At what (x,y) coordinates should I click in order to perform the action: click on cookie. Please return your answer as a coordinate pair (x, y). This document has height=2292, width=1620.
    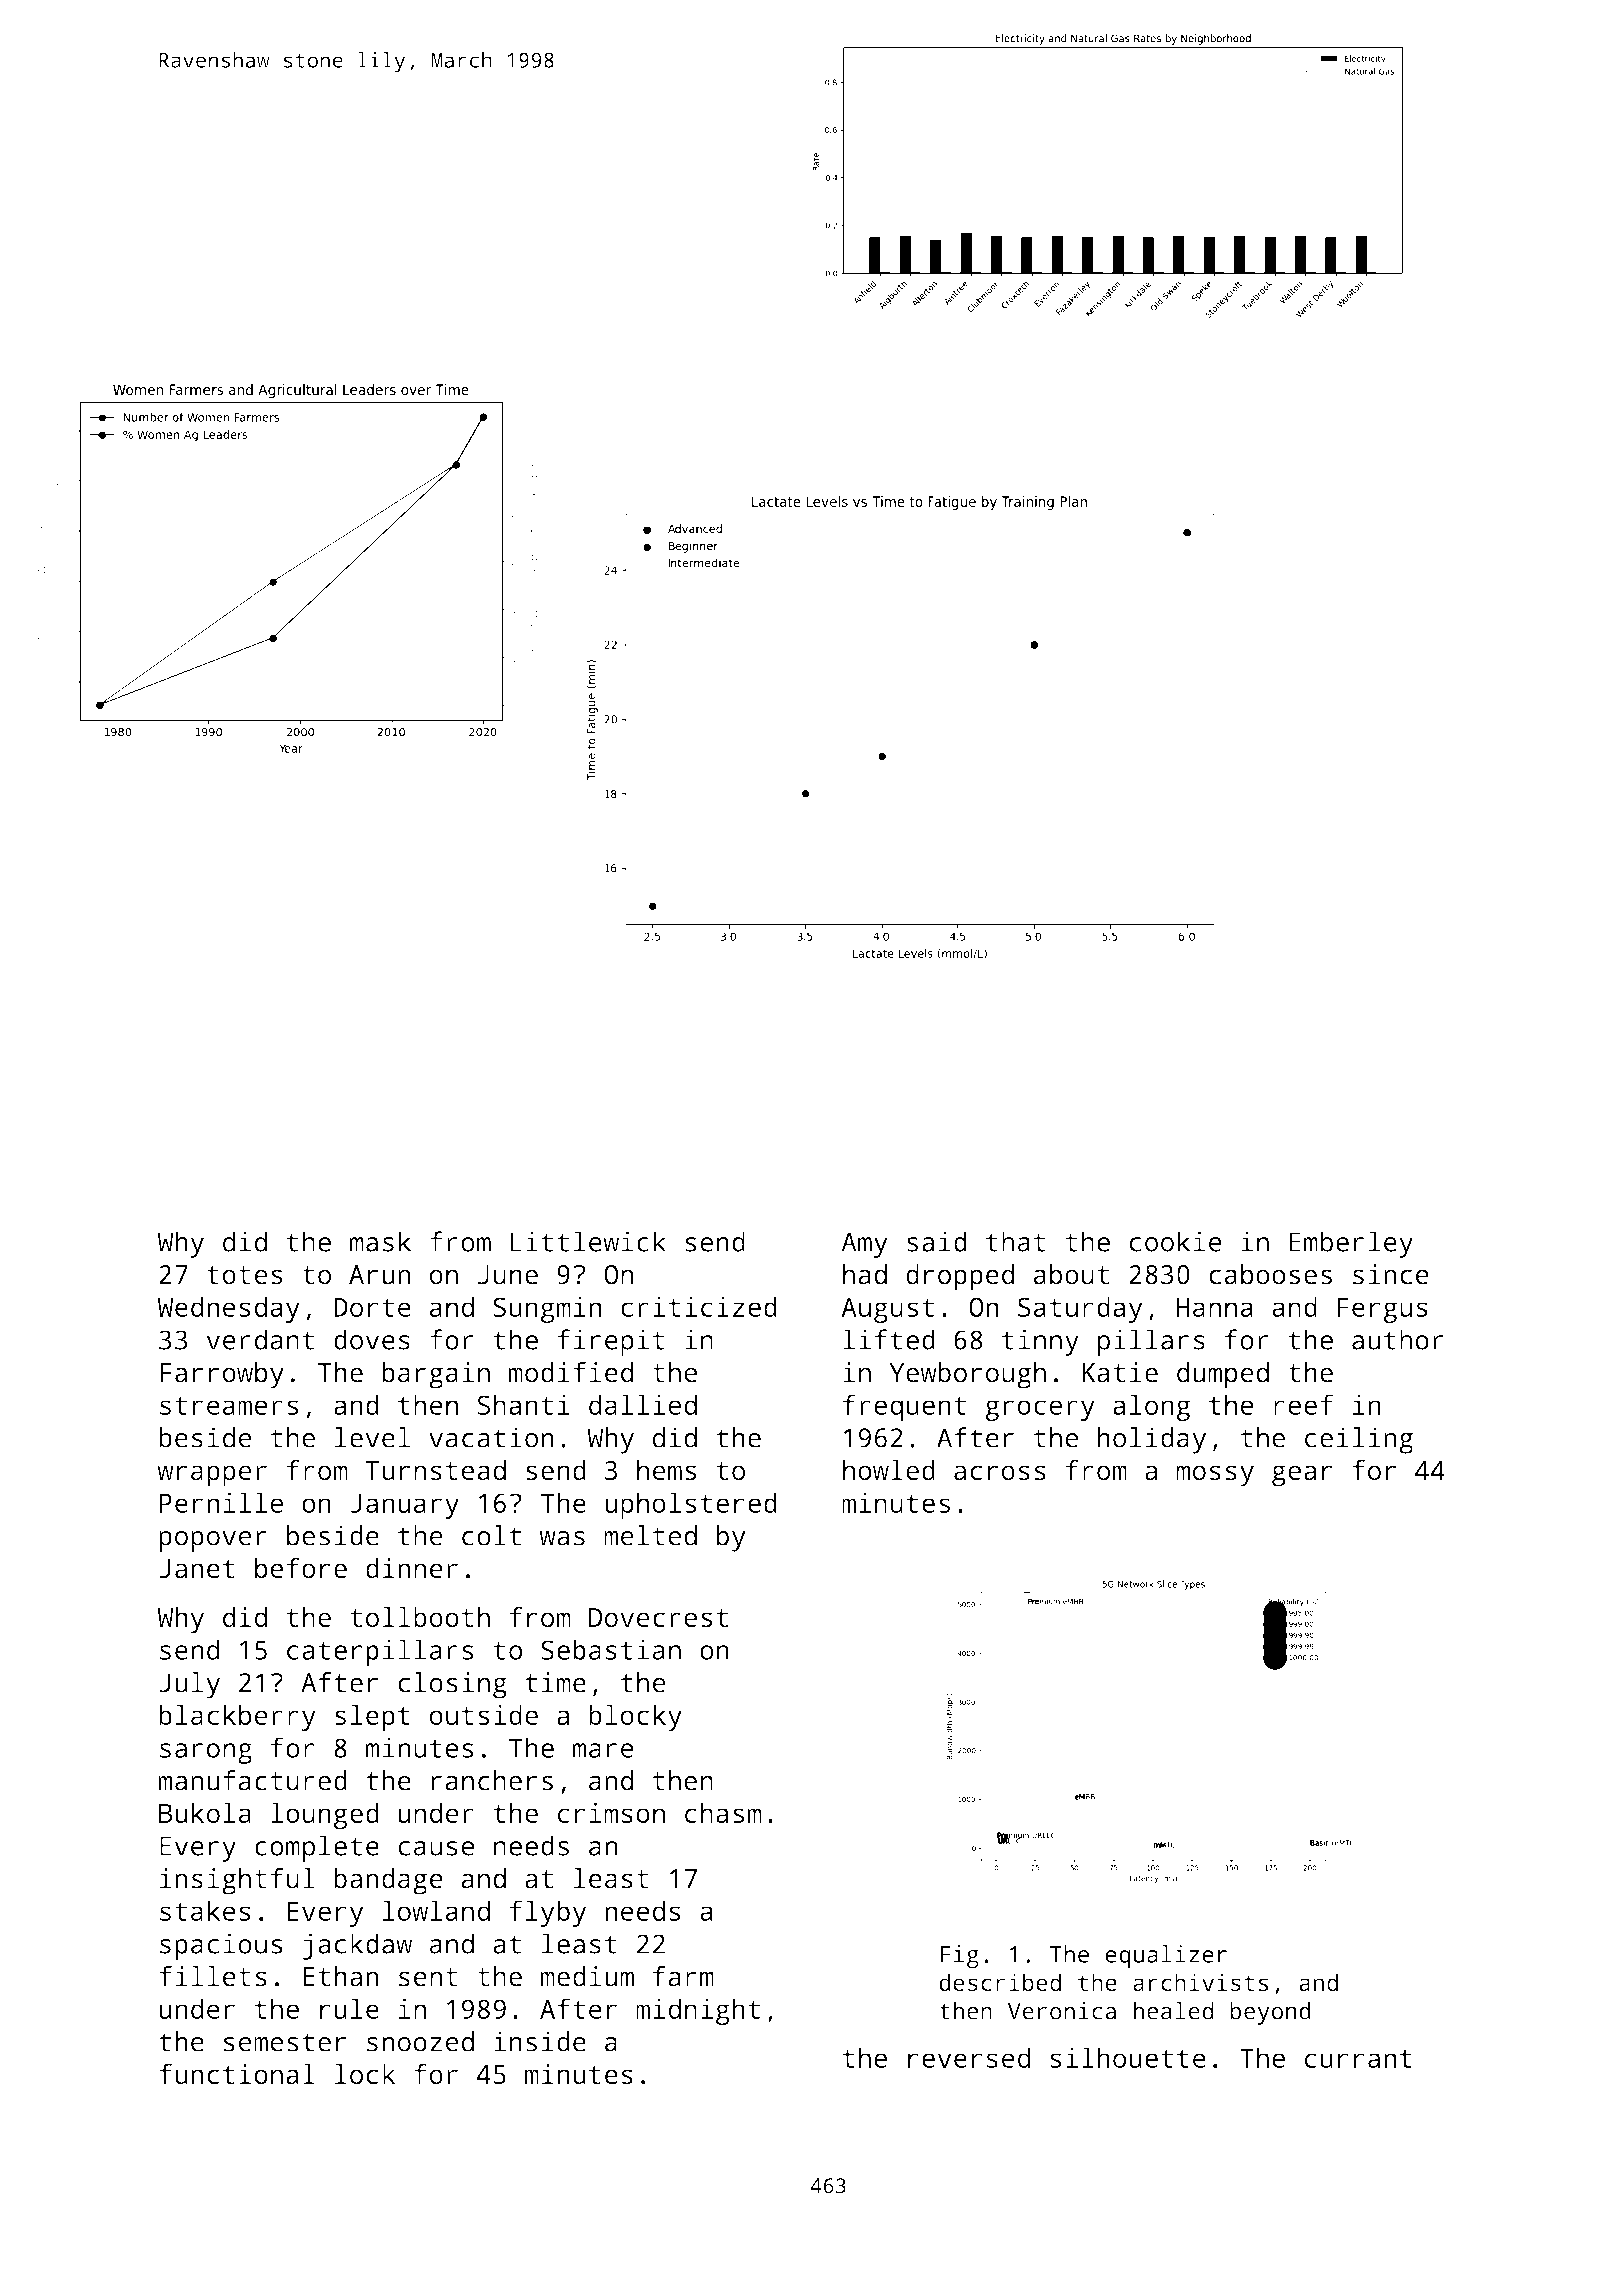
    Looking at the image, I should click on (1176, 1241).
